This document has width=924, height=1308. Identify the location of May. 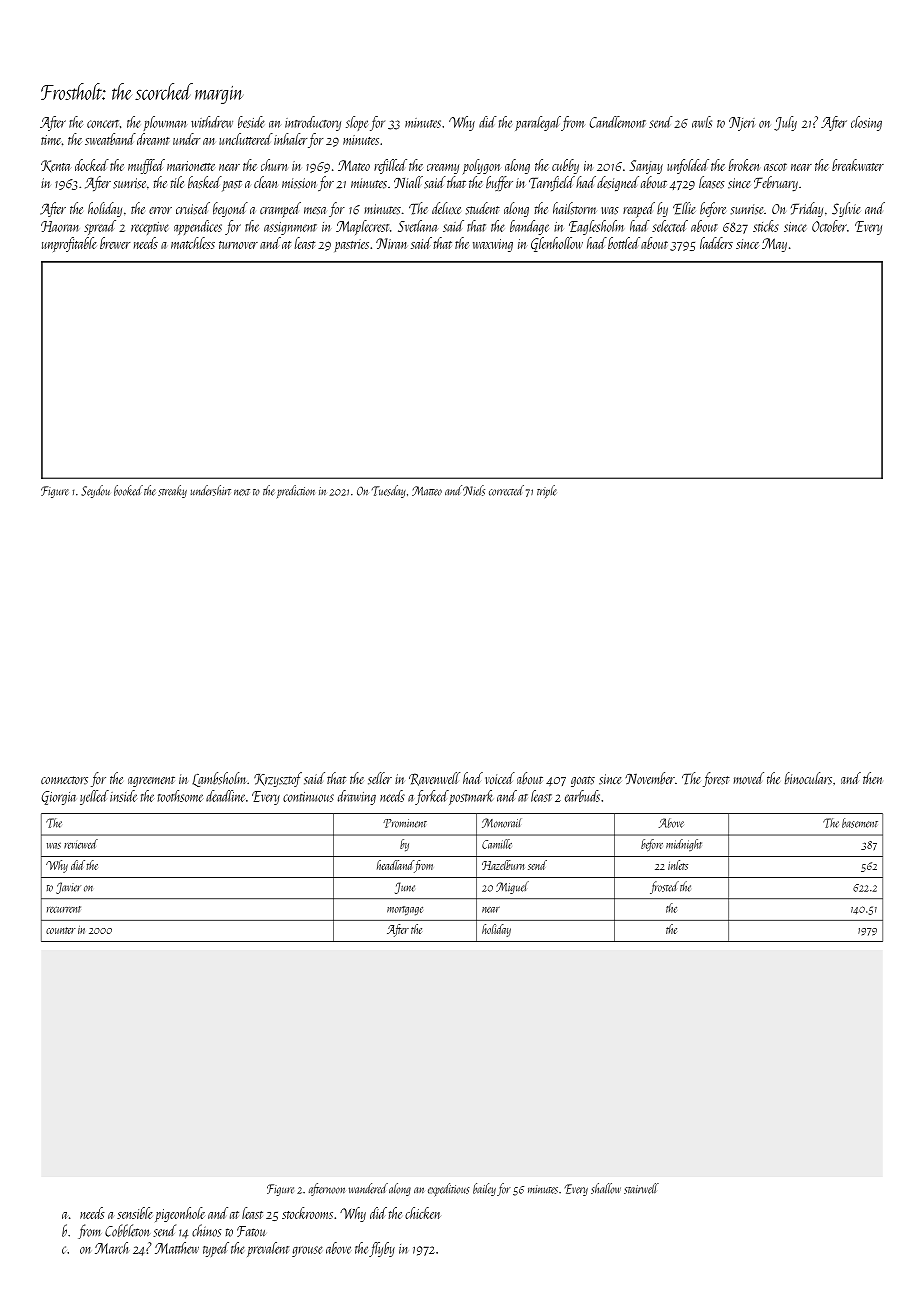
(774, 245).
